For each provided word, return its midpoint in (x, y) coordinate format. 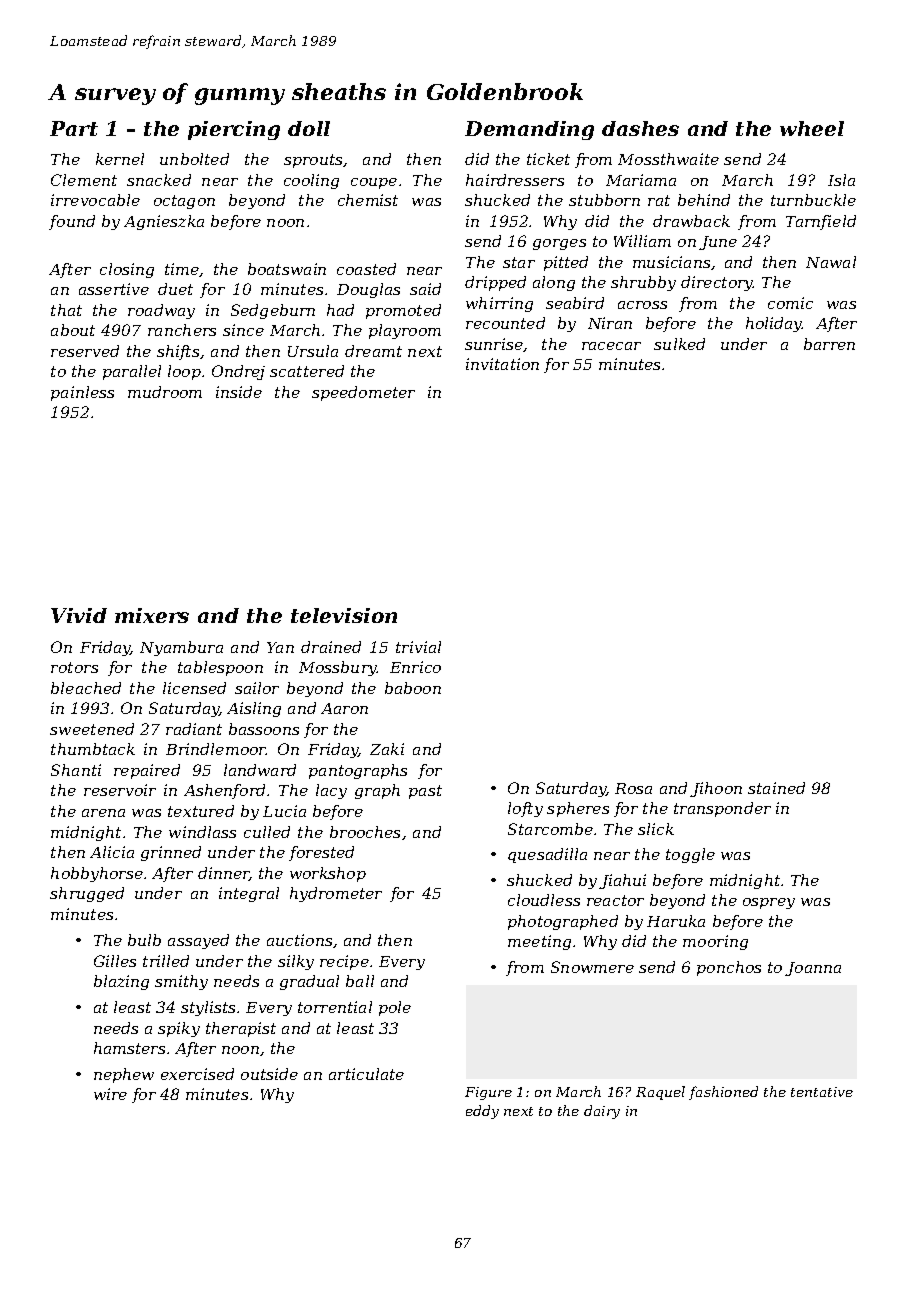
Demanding (529, 130)
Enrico (415, 667)
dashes (640, 128)
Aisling (254, 709)
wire (110, 1094)
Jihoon (716, 789)
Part (74, 128)
